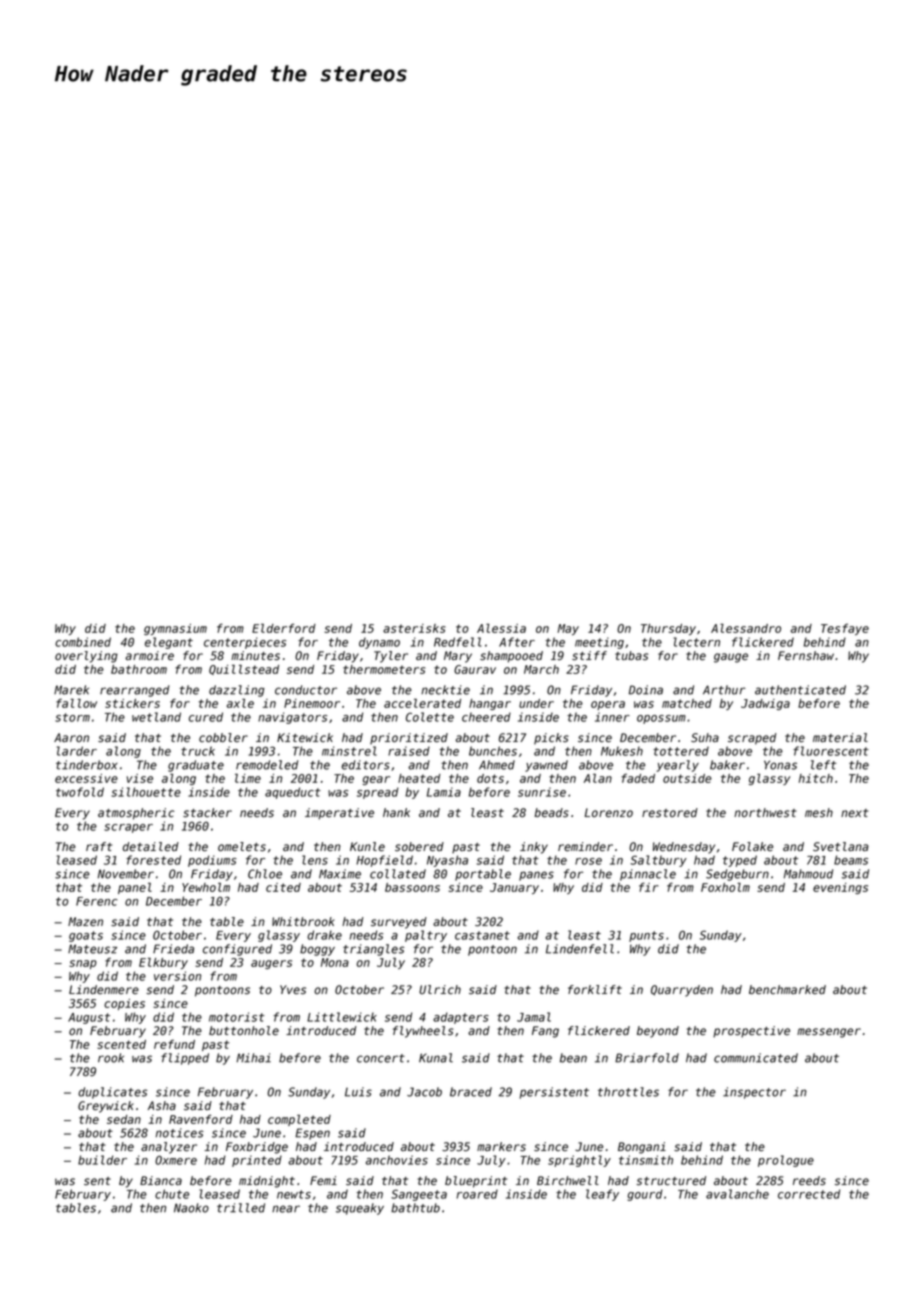 The height and width of the screenshot is (1308, 924). What do you see at coordinates (340, 874) in the screenshot?
I see `Maxime` at bounding box center [340, 874].
